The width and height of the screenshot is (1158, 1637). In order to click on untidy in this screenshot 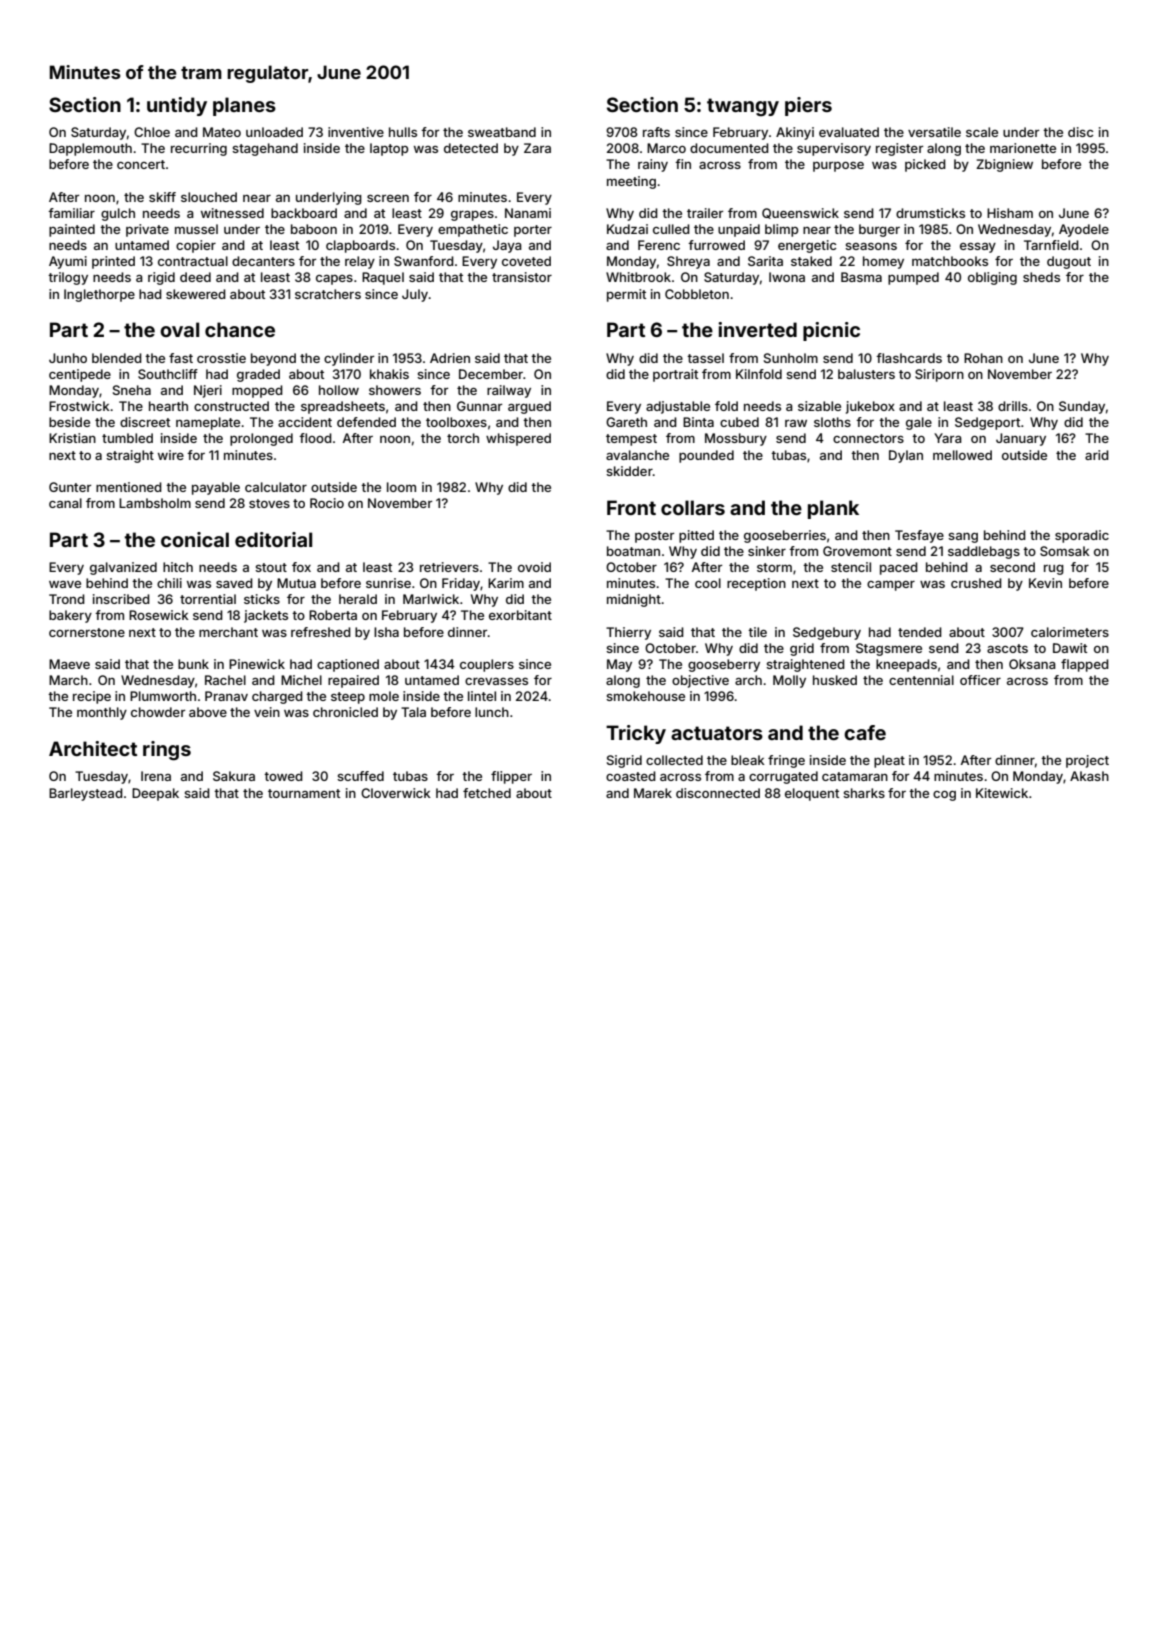, I will do `click(177, 106)`.
